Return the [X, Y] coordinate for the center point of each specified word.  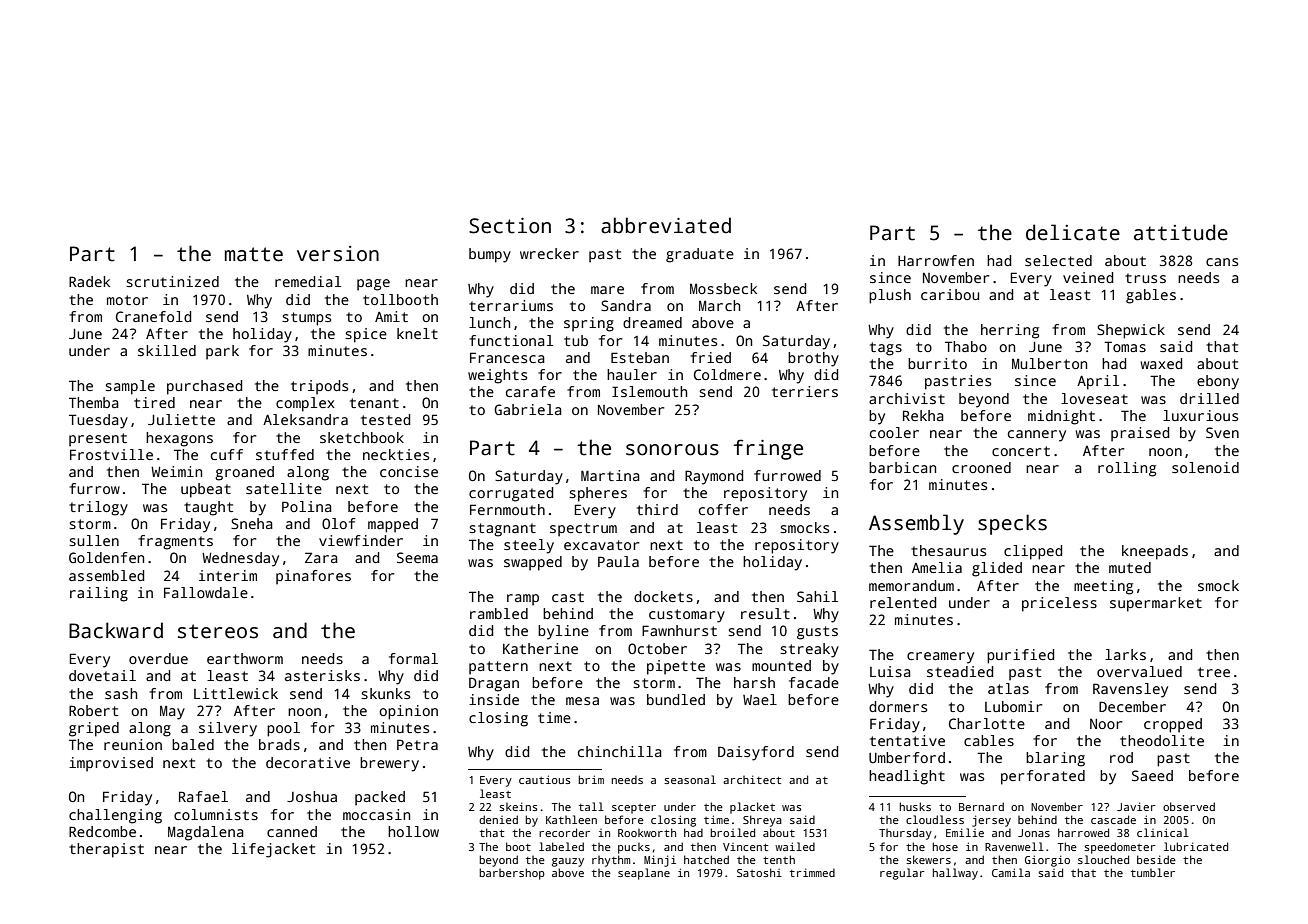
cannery [1037, 436]
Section [510, 226]
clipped [1033, 552]
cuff [227, 454]
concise [409, 471]
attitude [1181, 232]
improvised [111, 764]
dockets [663, 596]
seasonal [690, 779]
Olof [339, 523]
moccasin [376, 814]
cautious [545, 779]
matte [254, 254]
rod [1121, 757]
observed [1189, 806]
